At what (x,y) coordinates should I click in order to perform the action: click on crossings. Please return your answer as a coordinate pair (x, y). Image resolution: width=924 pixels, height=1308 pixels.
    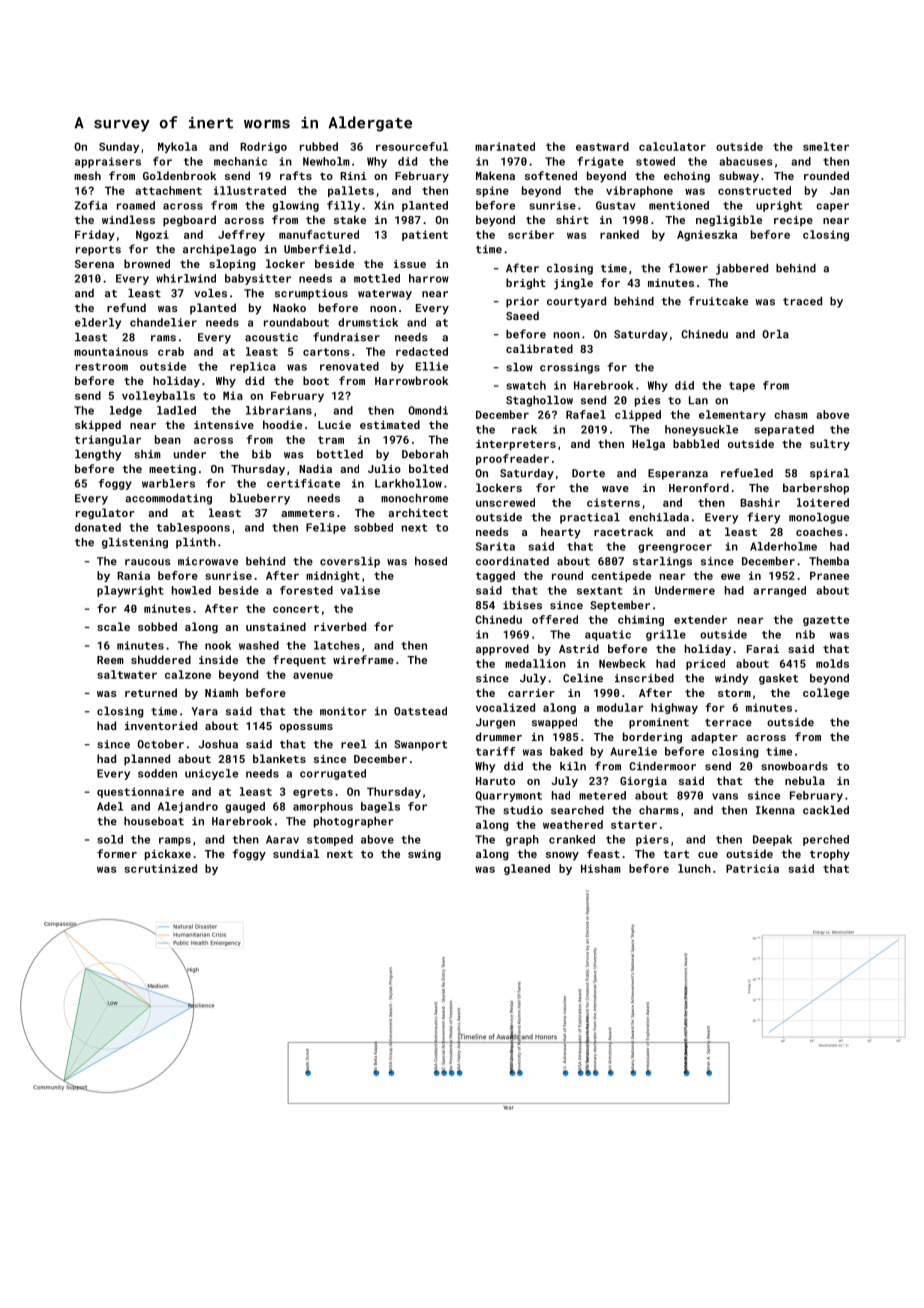
    Looking at the image, I should click on (570, 368).
